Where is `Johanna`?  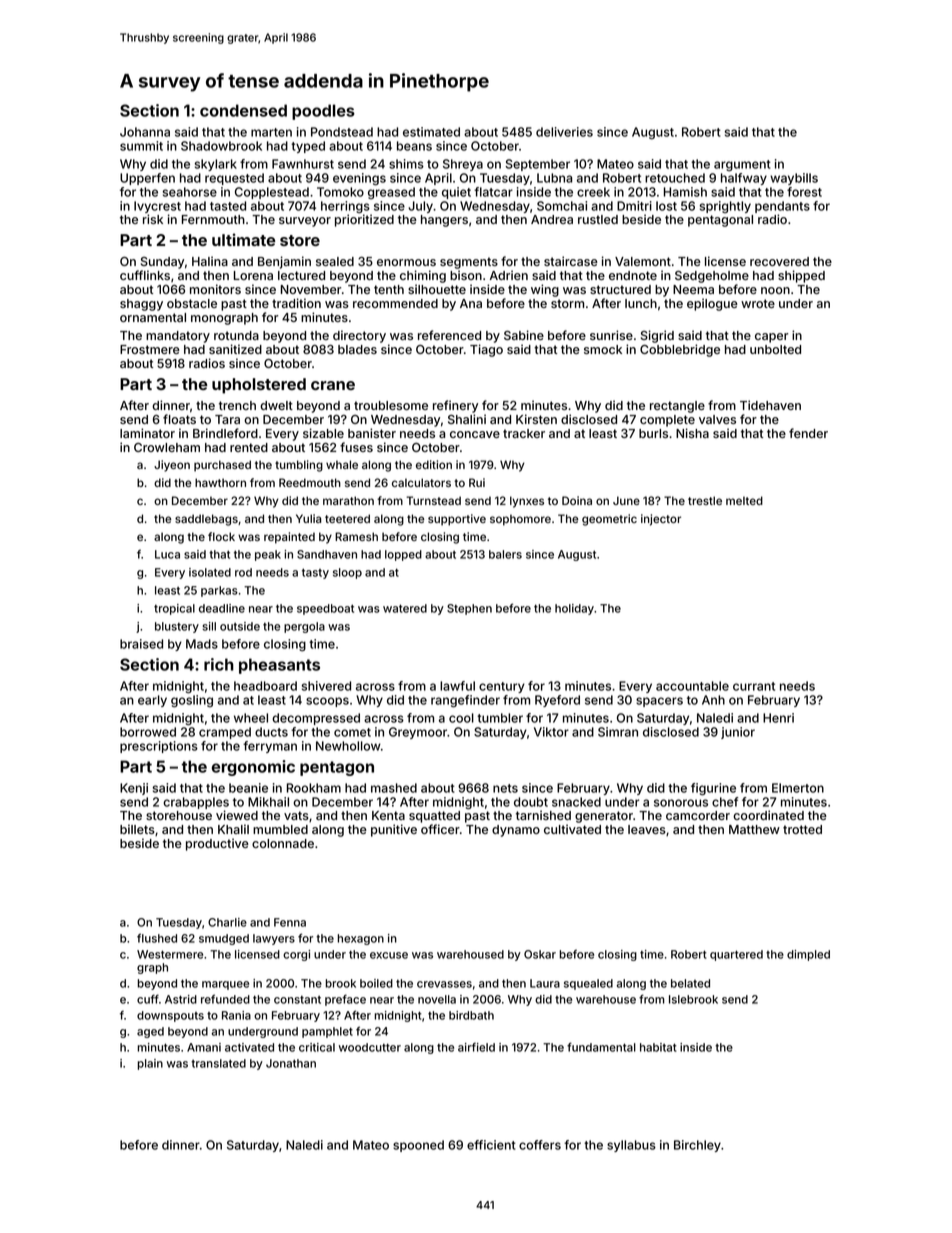 Johanna is located at coordinates (145, 132).
